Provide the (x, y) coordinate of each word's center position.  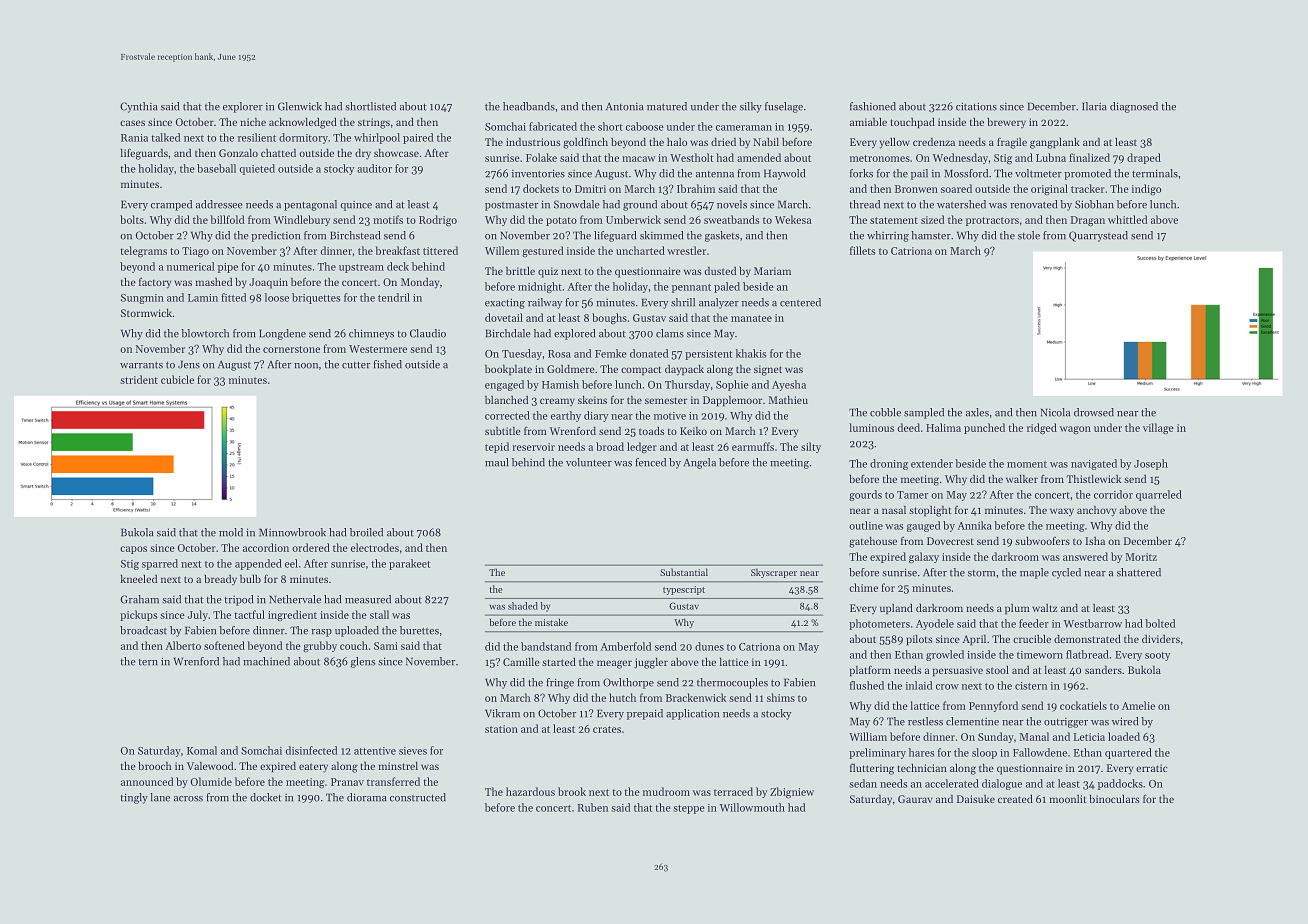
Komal (202, 750)
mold (231, 532)
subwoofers (1042, 541)
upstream (361, 268)
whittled (1127, 219)
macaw (638, 159)
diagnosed (1134, 107)
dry (363, 154)
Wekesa (793, 219)
